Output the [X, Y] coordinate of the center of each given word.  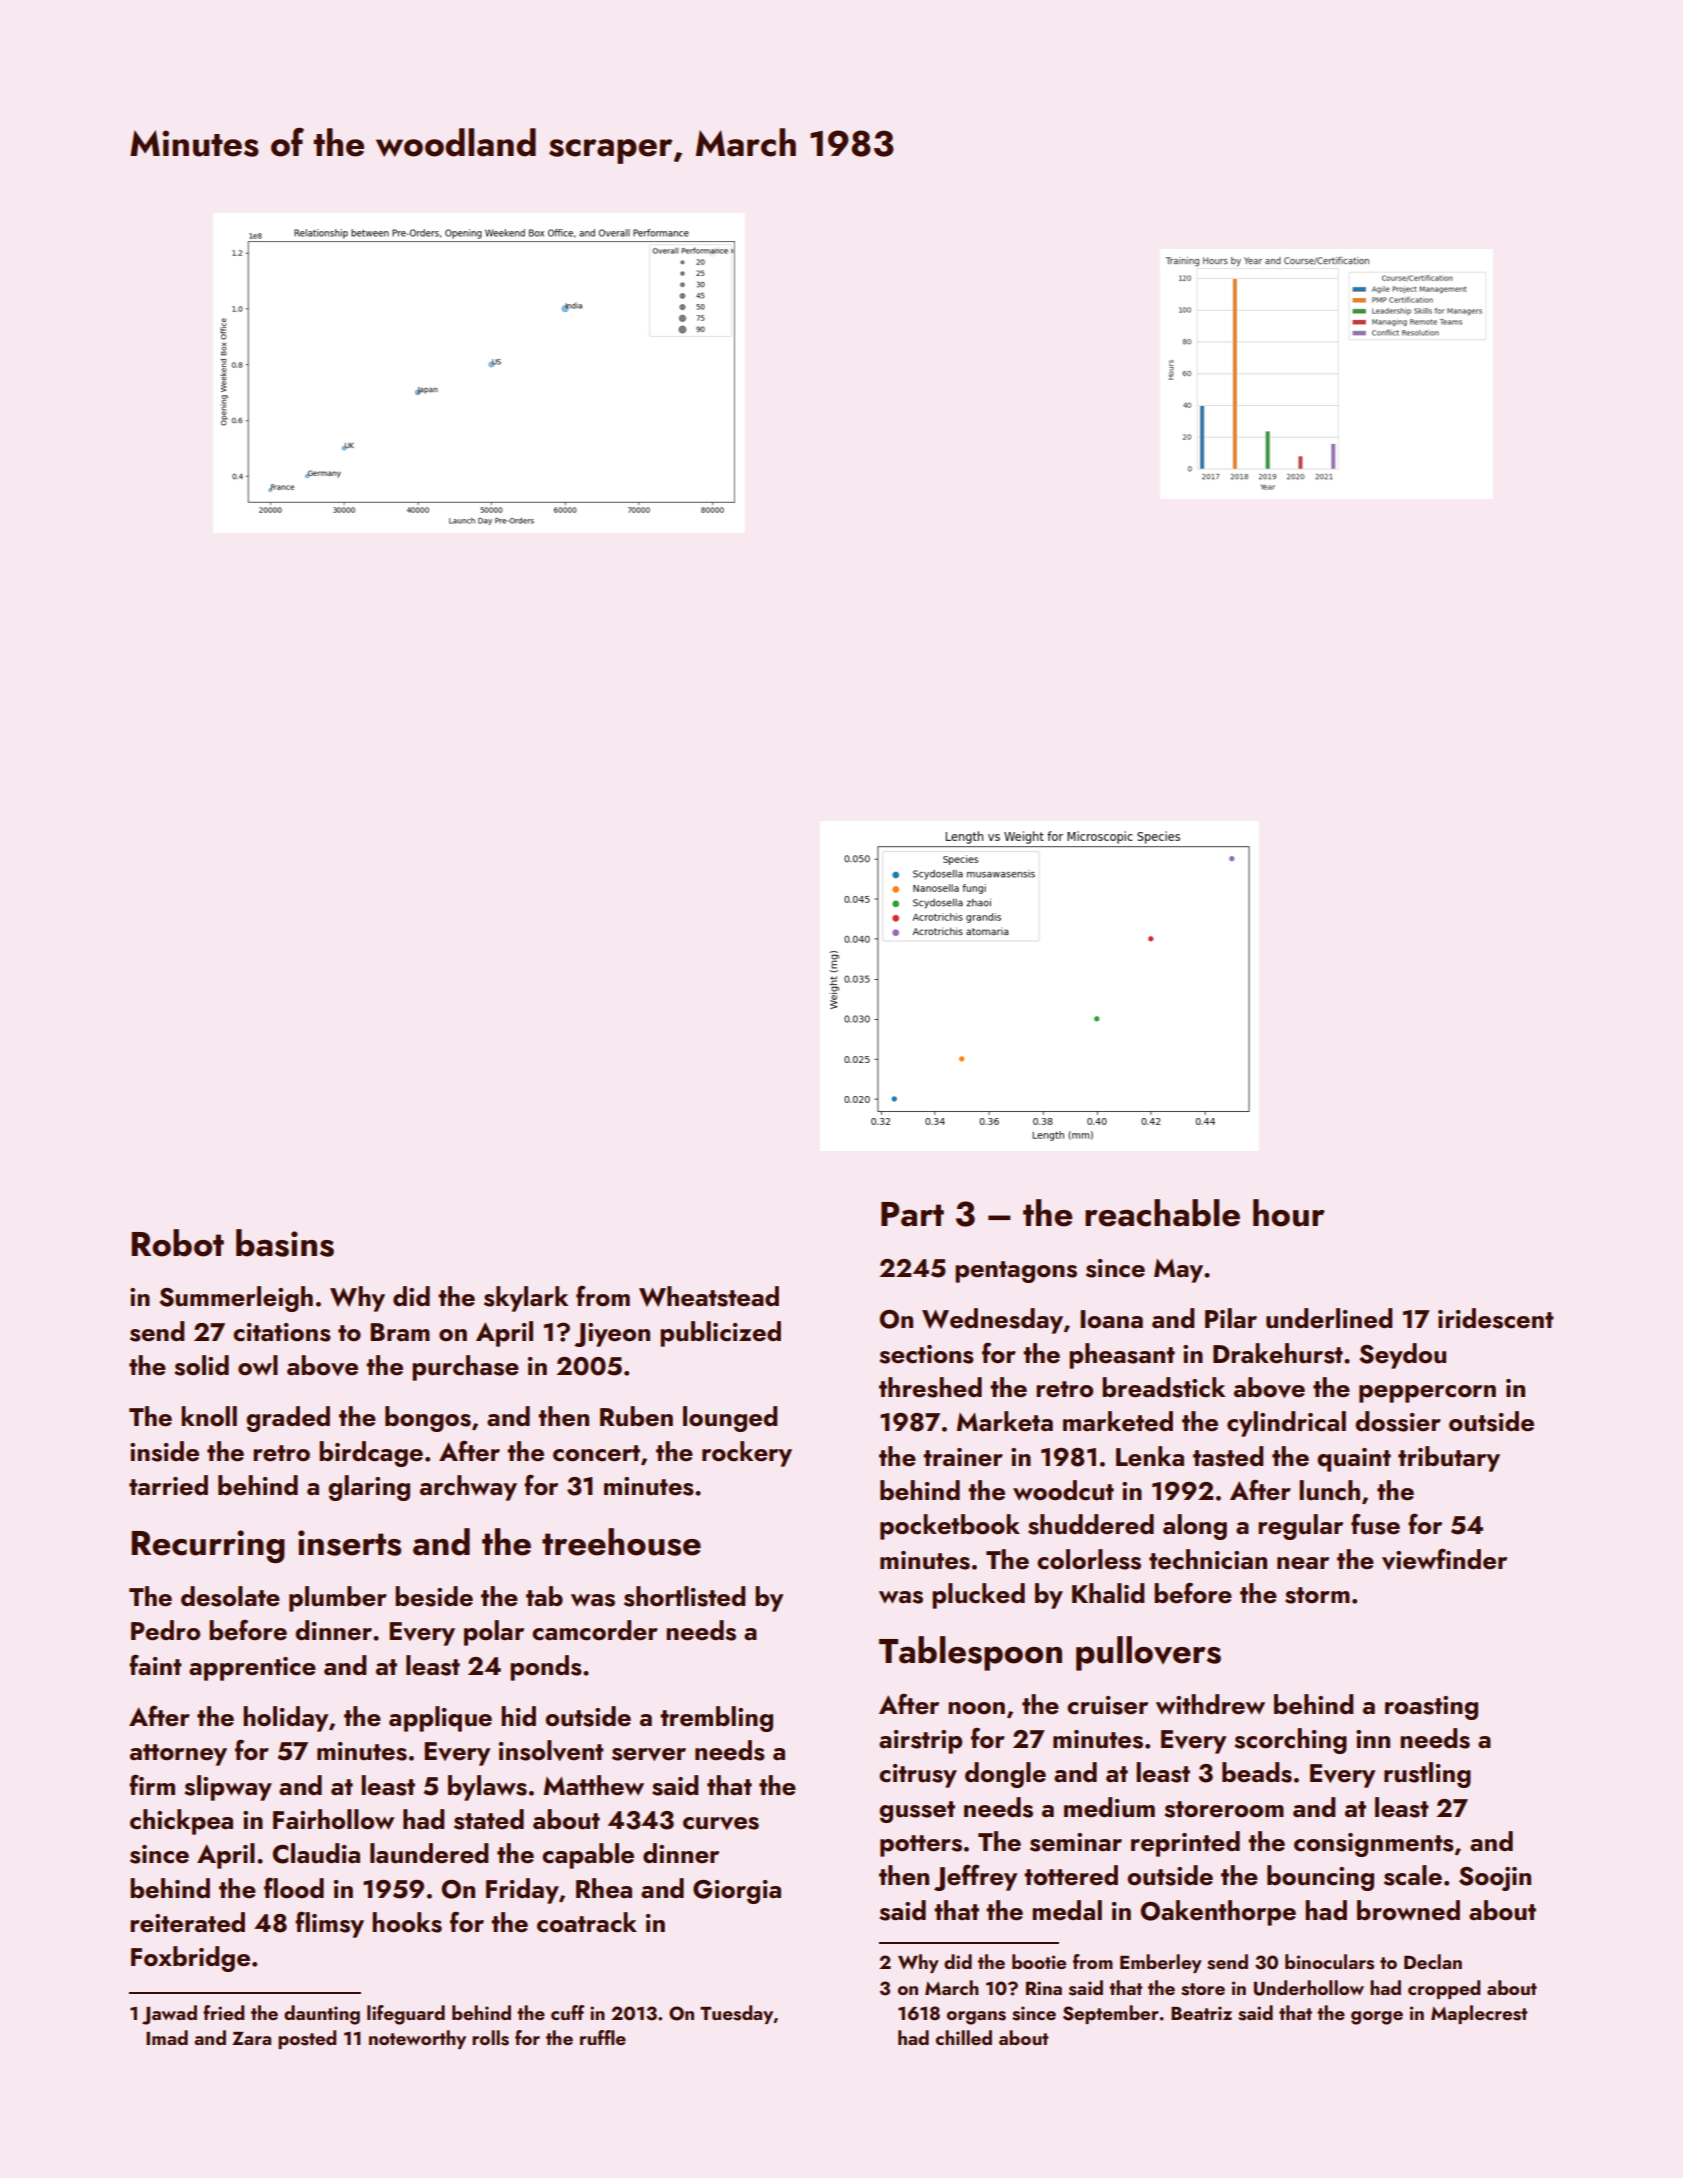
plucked [978, 1596]
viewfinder [1444, 1559]
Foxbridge [190, 1959]
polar [494, 1633]
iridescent [1496, 1318]
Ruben [636, 1416]
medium [1109, 1807]
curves [721, 1823]
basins [285, 1243]
